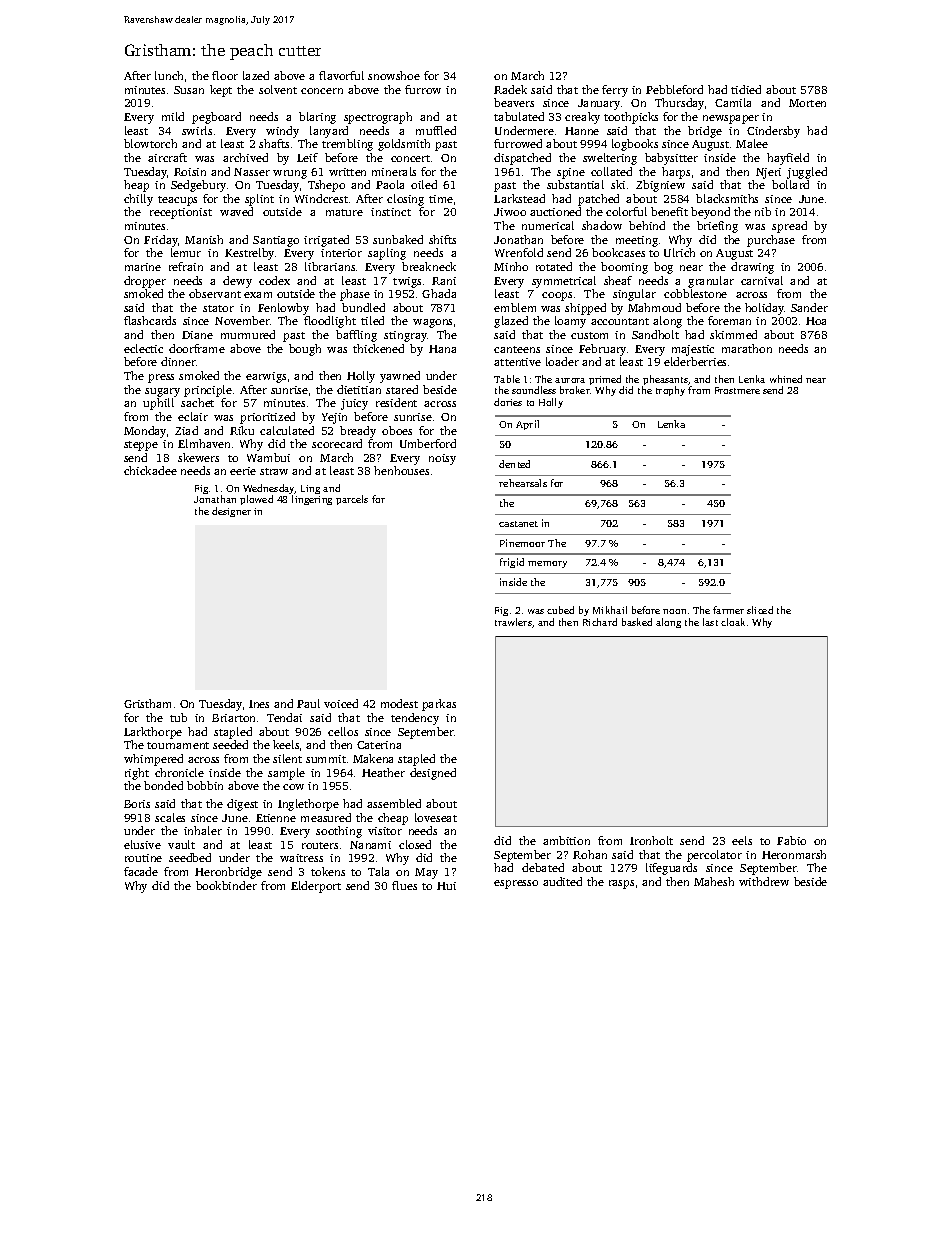  What do you see at coordinates (231, 512) in the document?
I see `designer` at bounding box center [231, 512].
